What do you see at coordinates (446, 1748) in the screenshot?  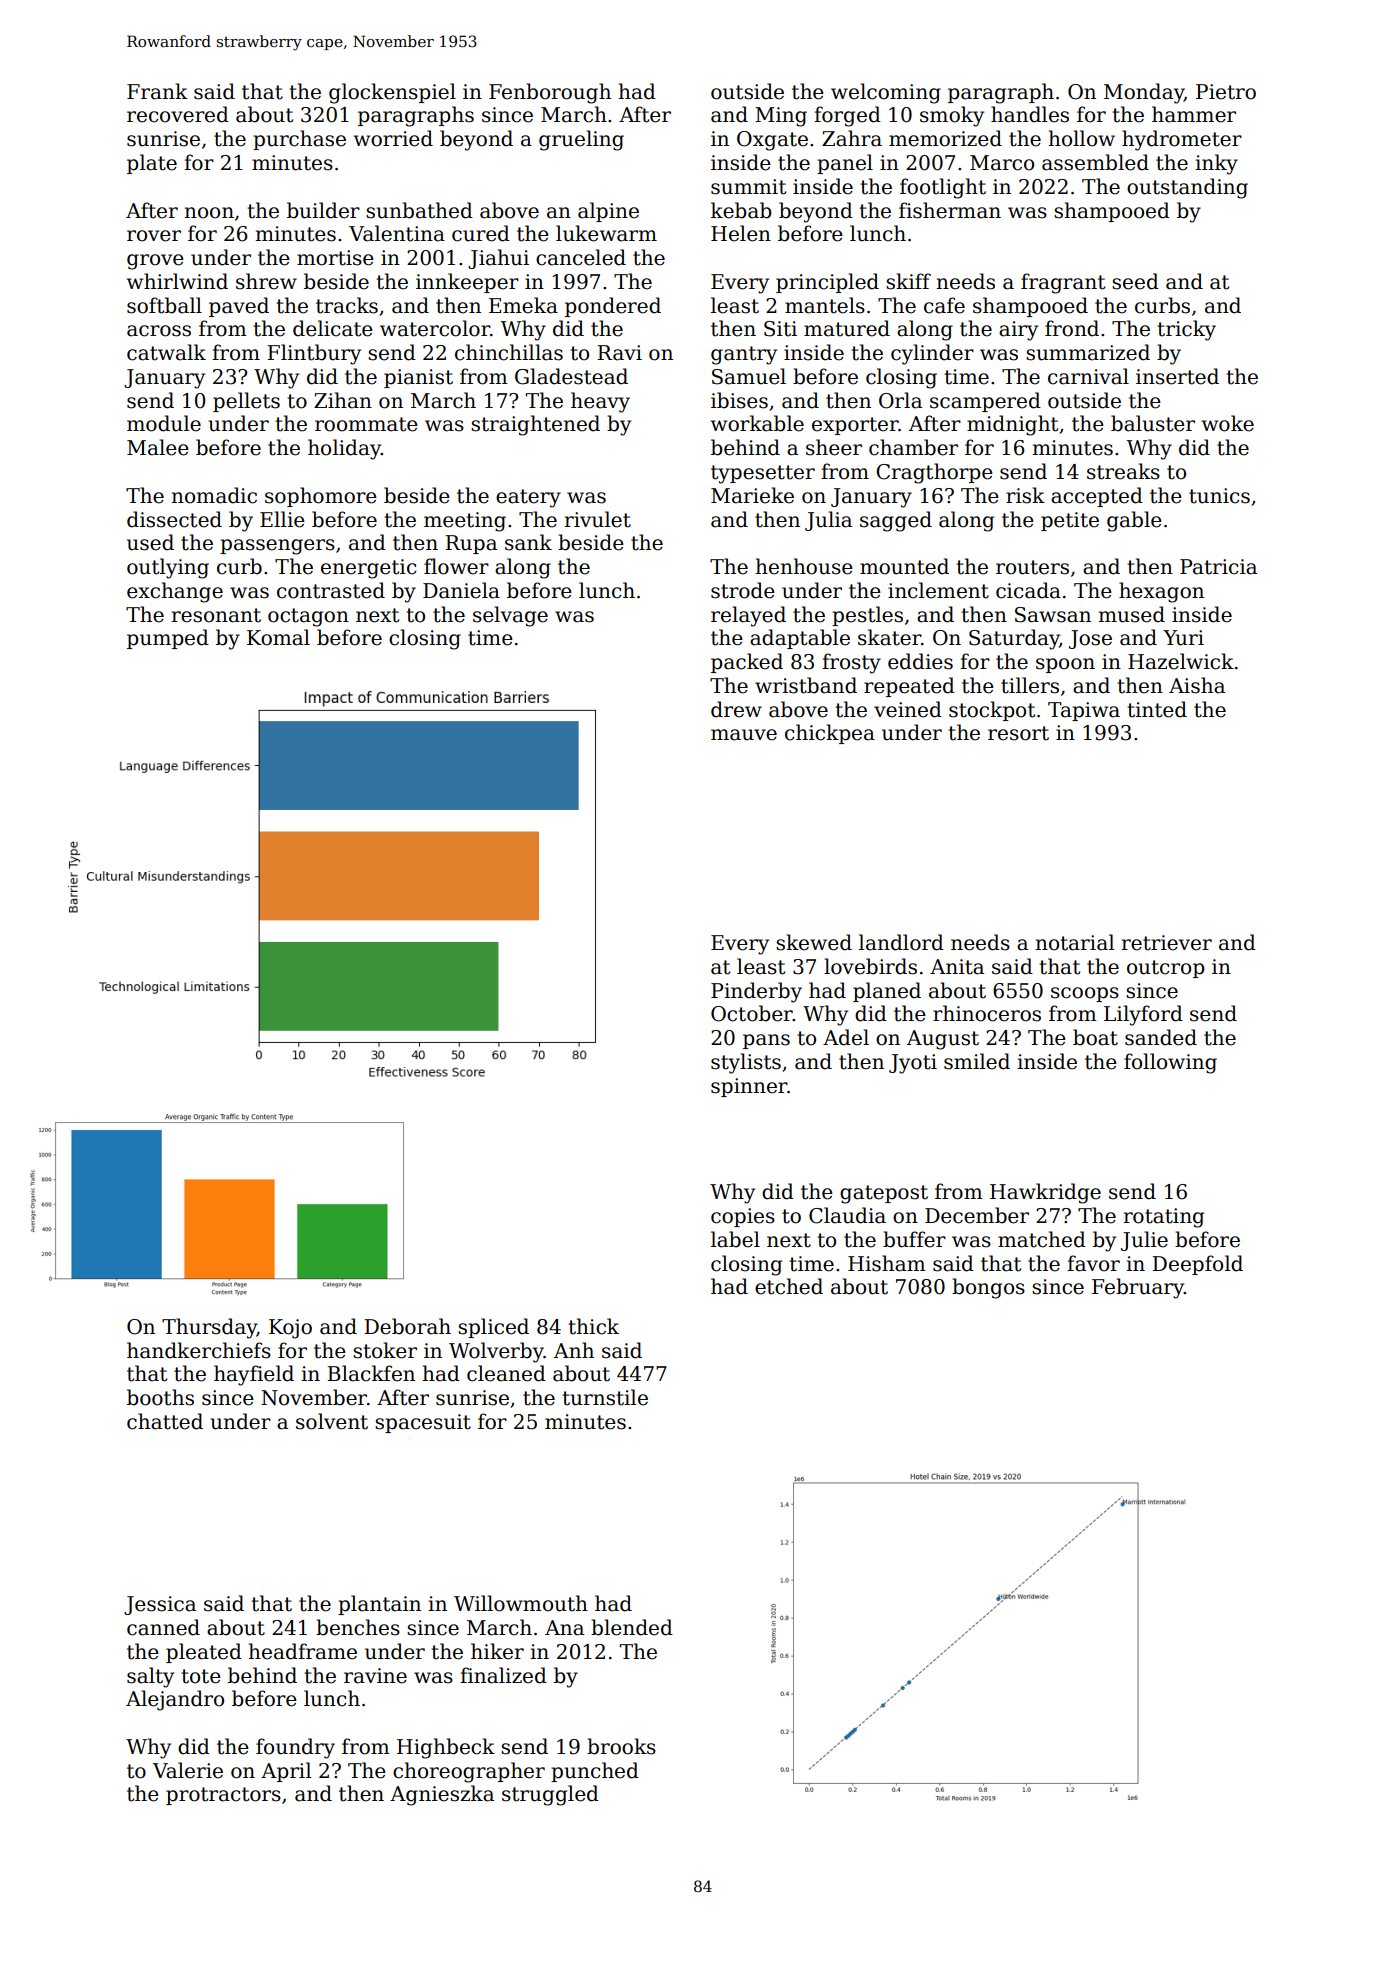 I see `Highbeck` at bounding box center [446, 1748].
